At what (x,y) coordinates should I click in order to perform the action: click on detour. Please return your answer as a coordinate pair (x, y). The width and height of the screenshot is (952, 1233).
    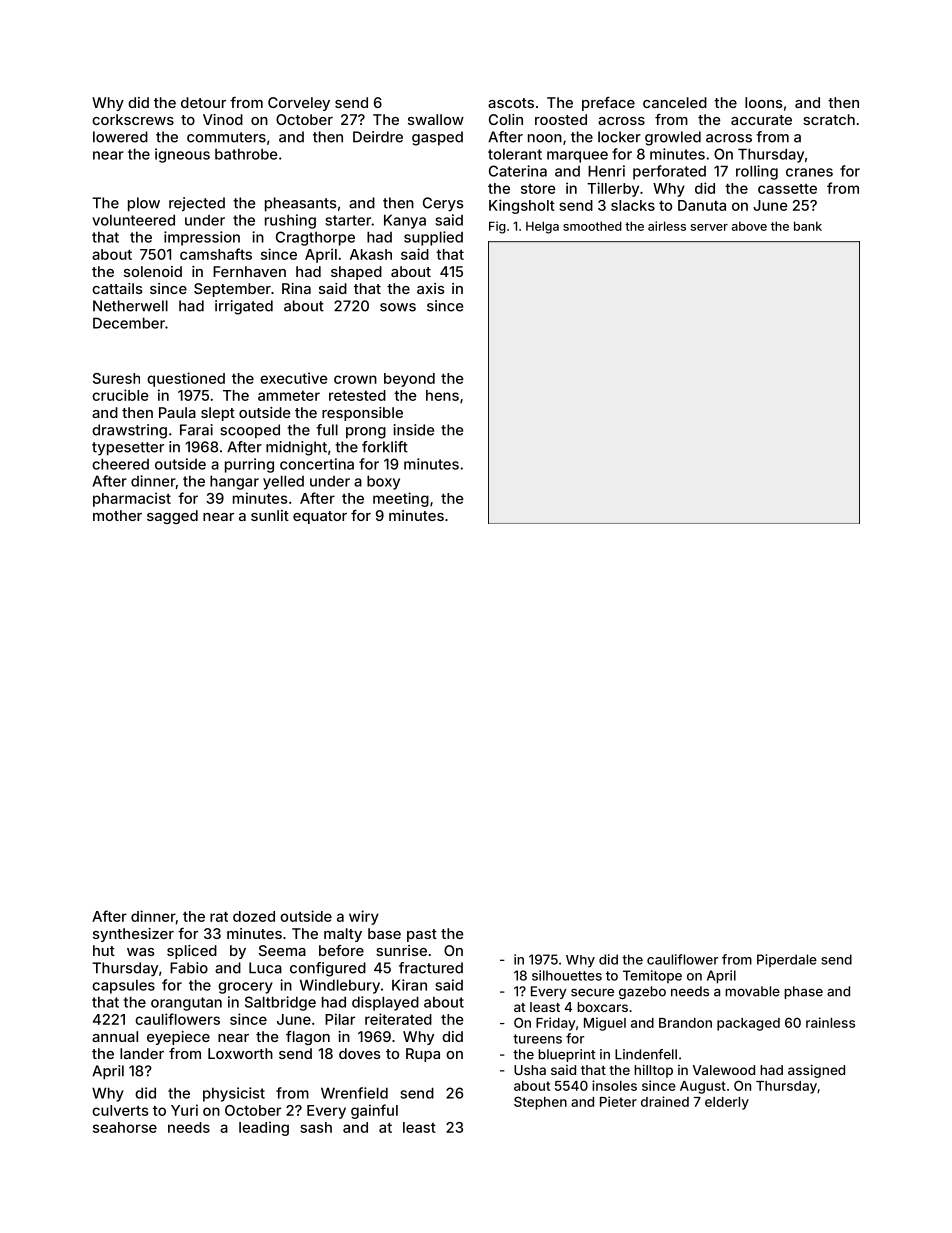
    Looking at the image, I should click on (203, 102).
